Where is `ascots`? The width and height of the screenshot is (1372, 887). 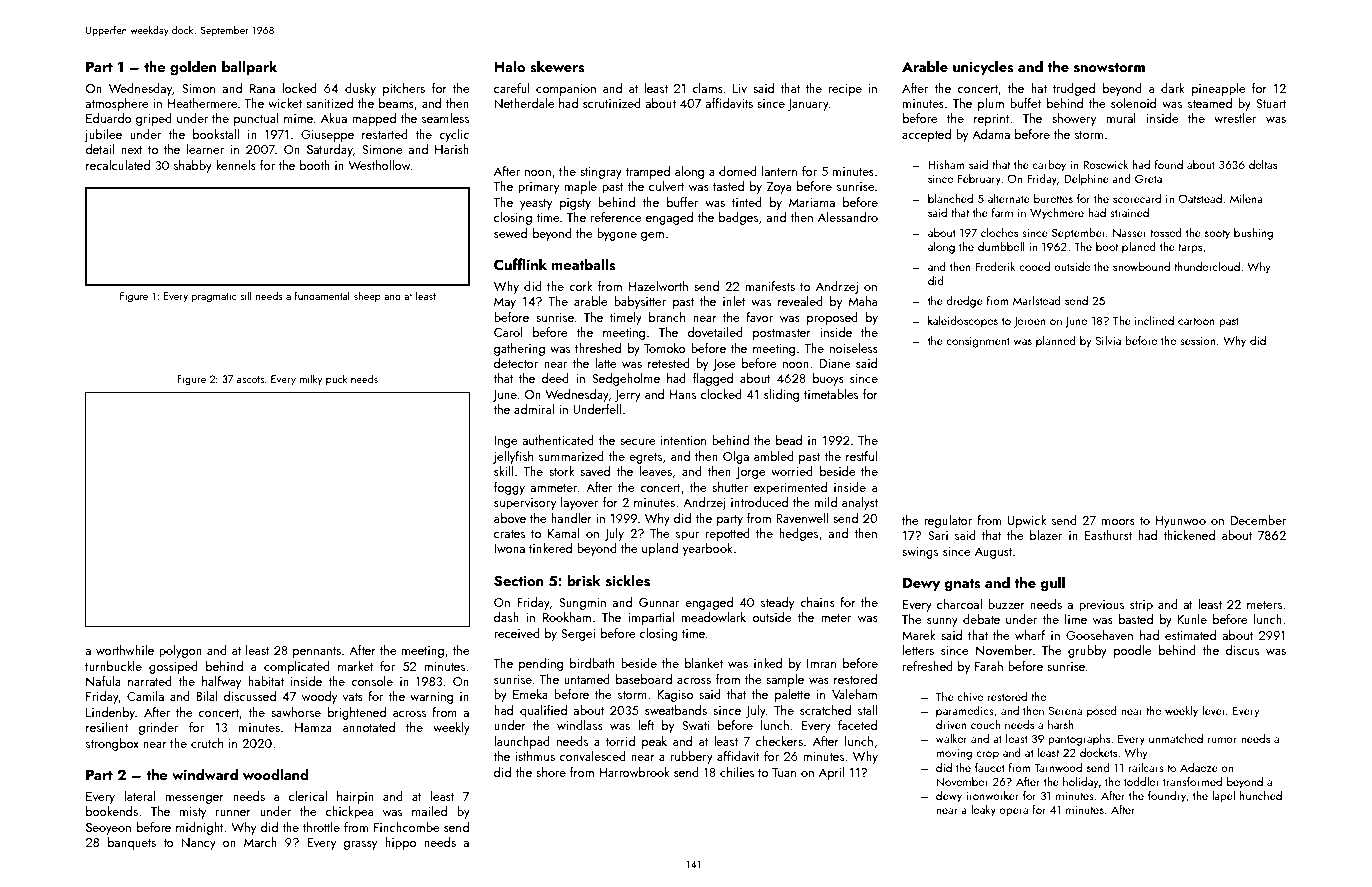 ascots is located at coordinates (250, 379).
